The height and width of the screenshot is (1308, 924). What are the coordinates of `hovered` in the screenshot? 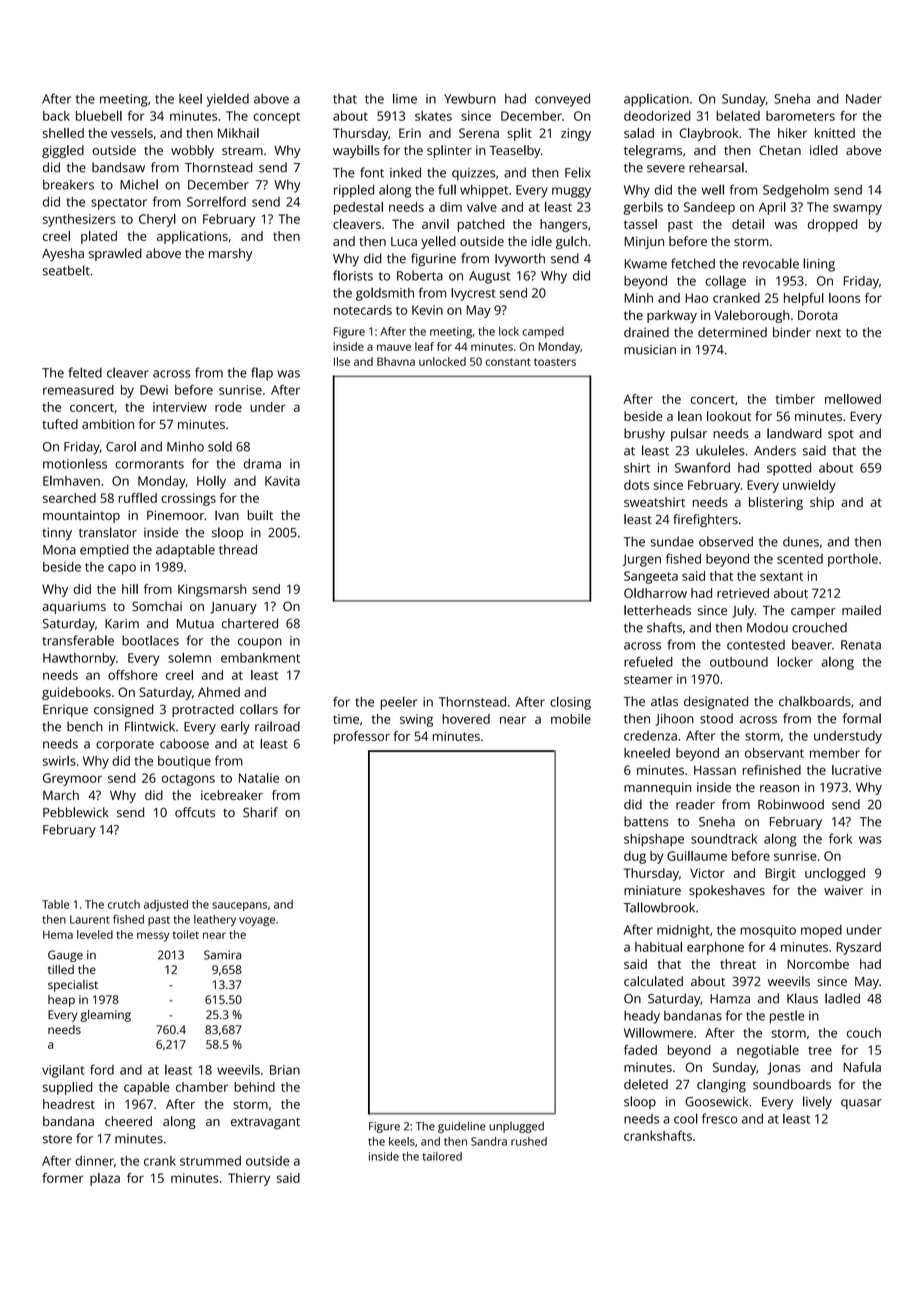 It's located at (466, 719).
